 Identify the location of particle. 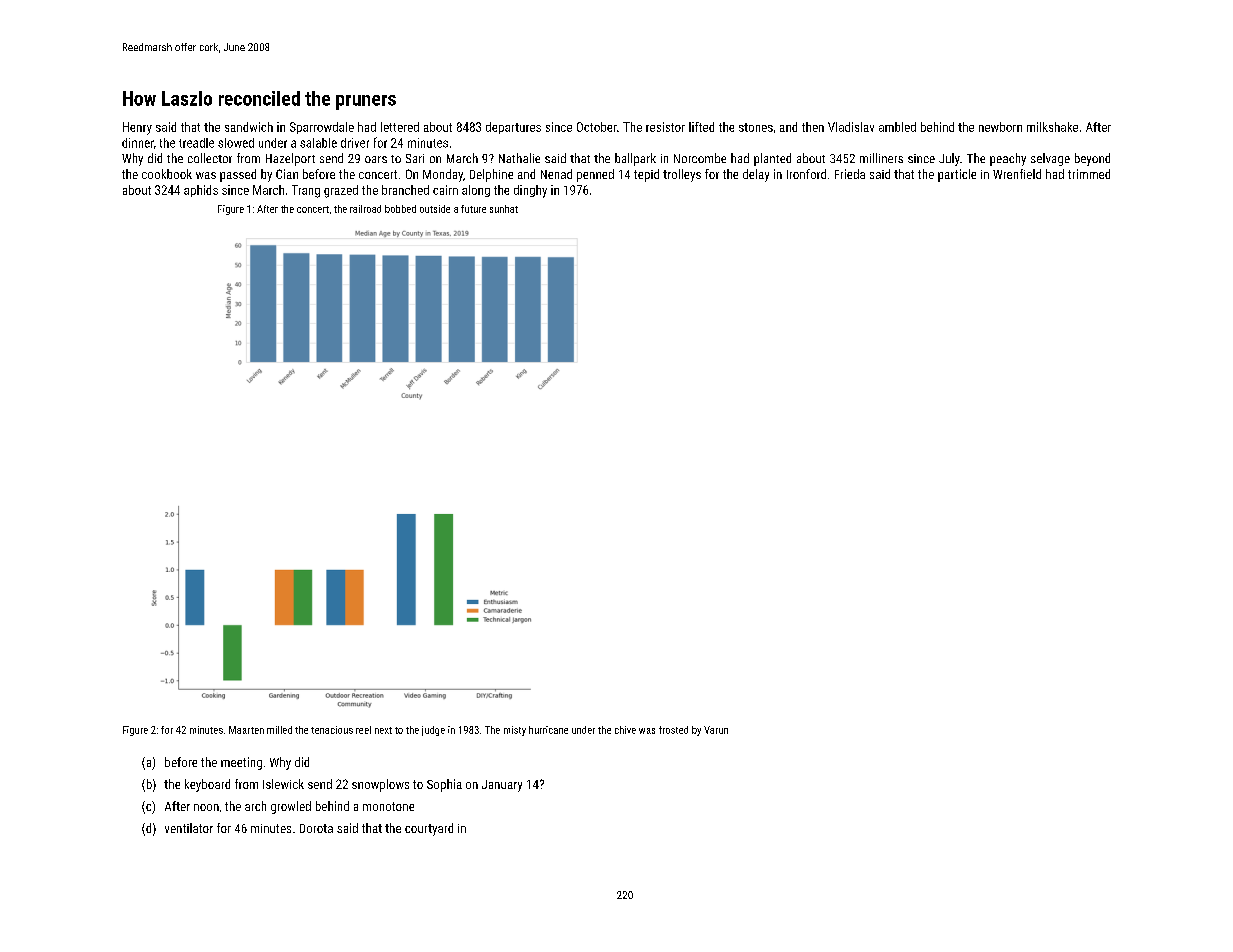
(957, 175).
